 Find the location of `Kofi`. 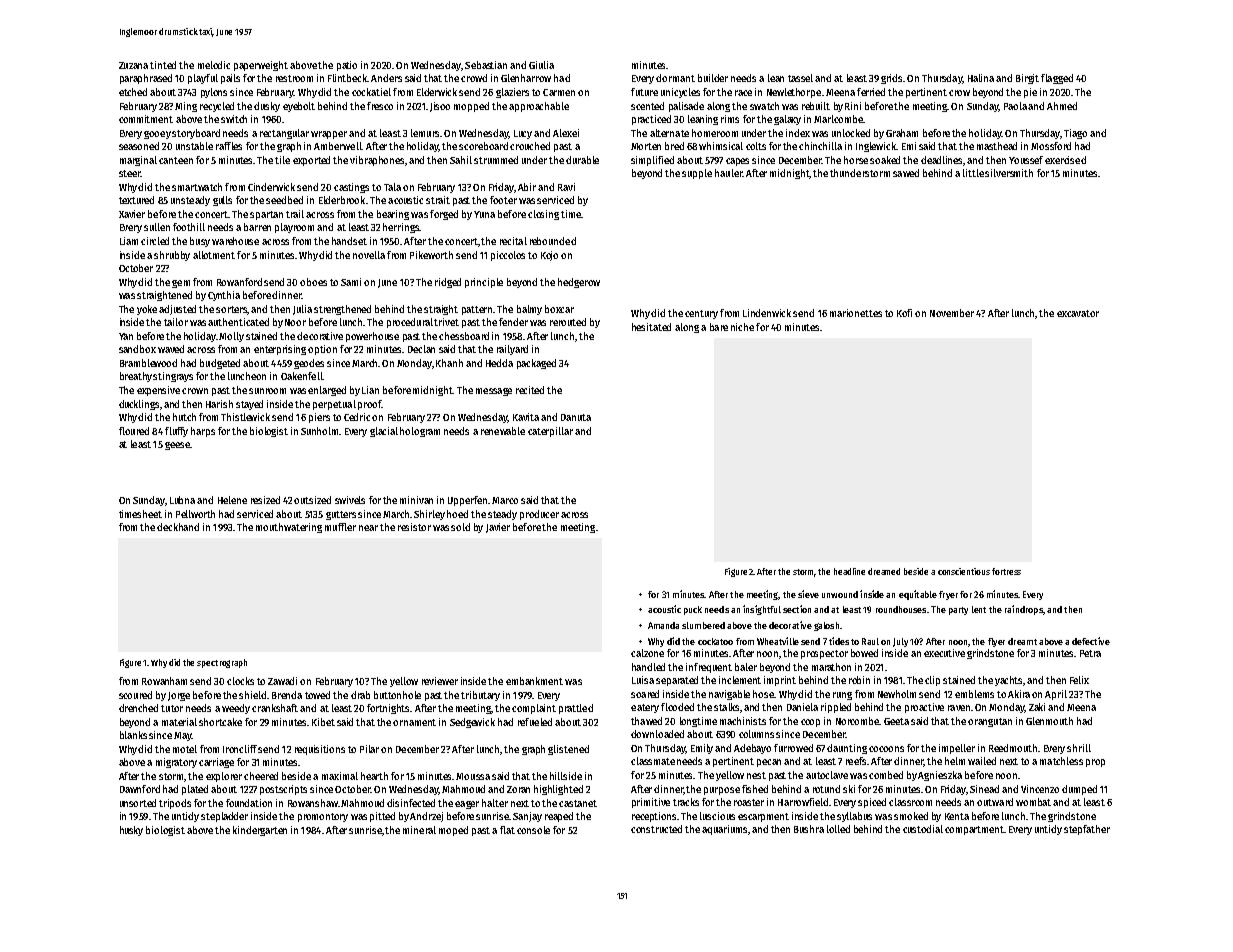

Kofi is located at coordinates (904, 313).
